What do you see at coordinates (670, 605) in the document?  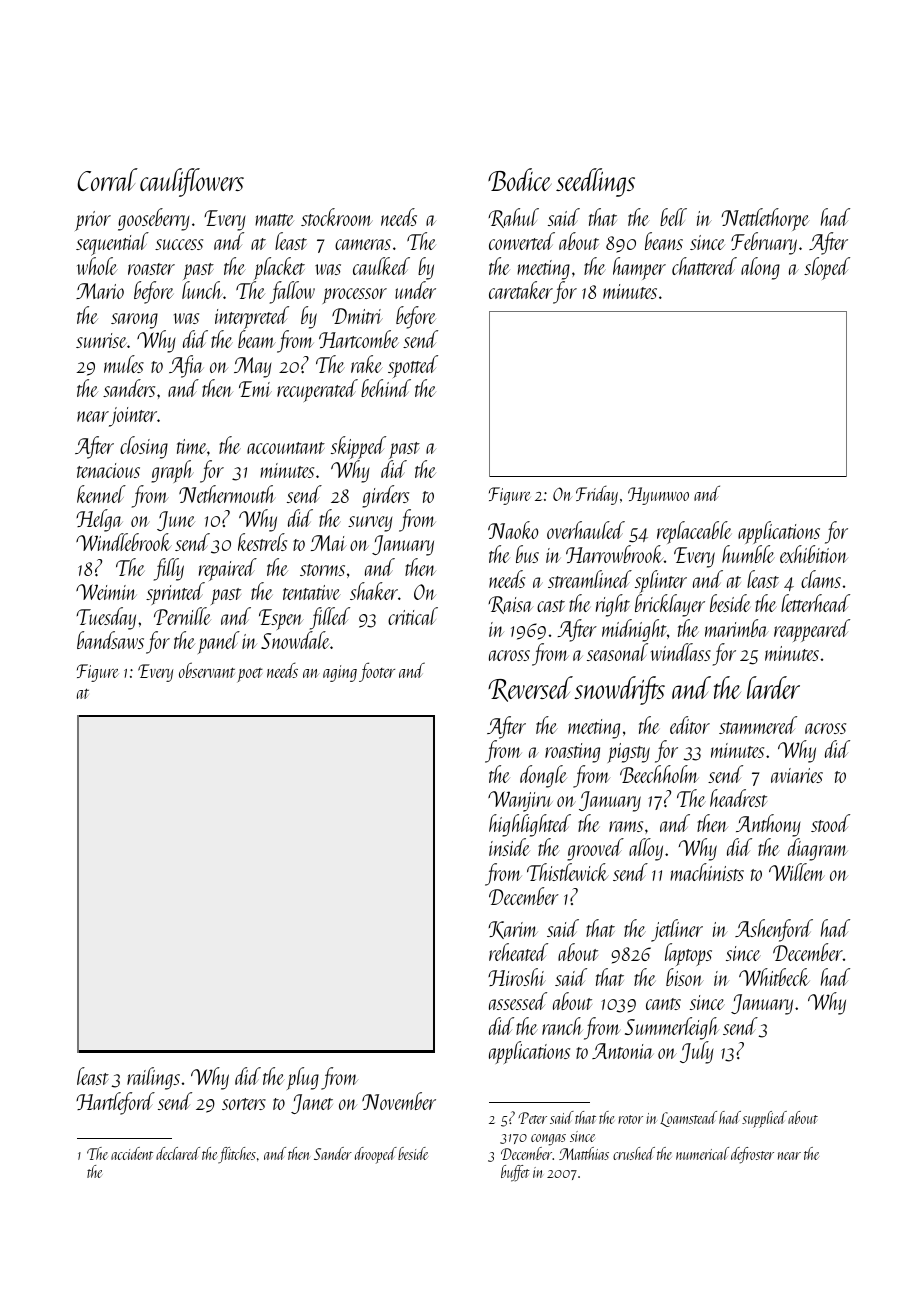 I see `bricklayer` at bounding box center [670, 605].
